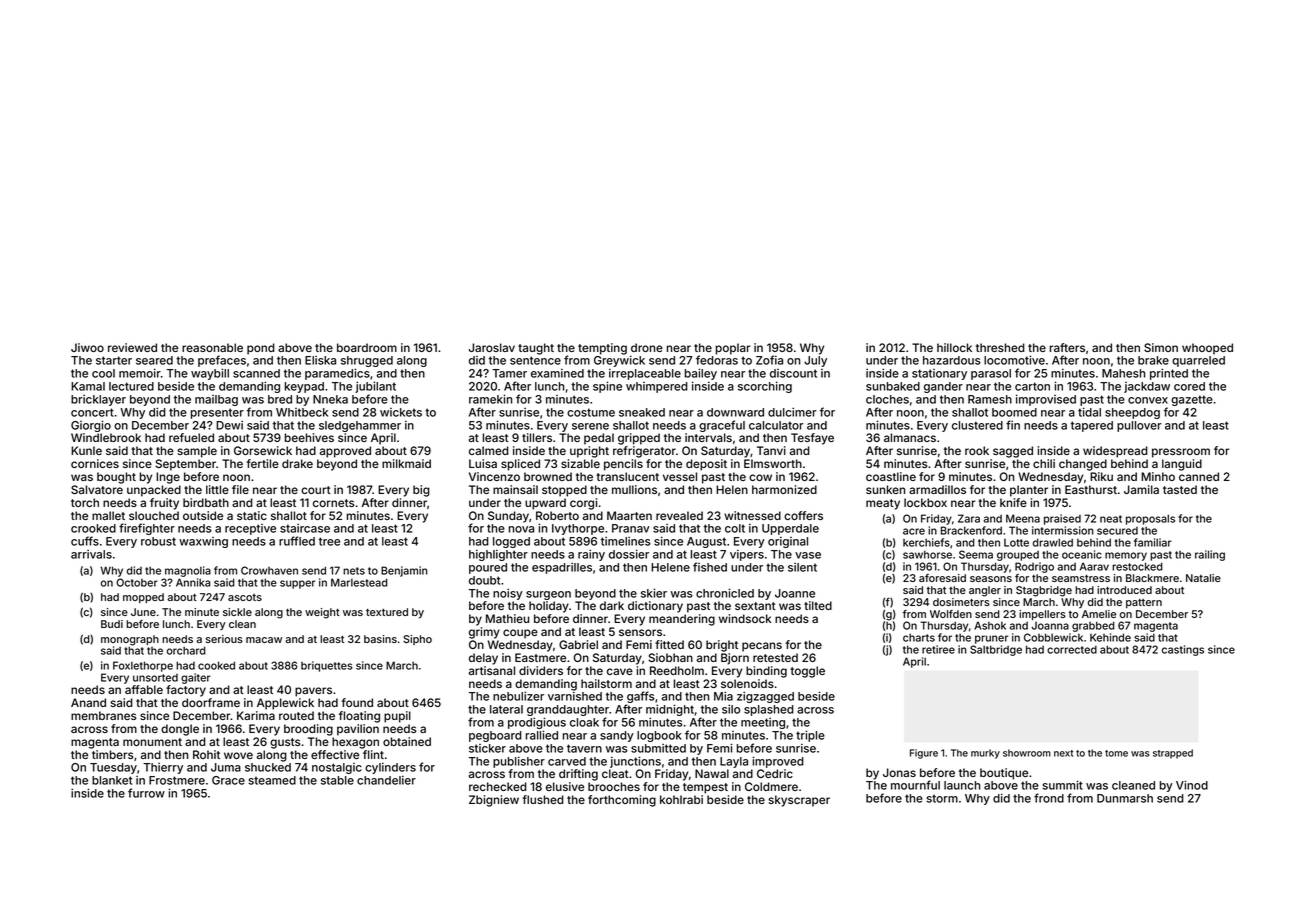 This document has height=924, width=1308. What do you see at coordinates (1125, 798) in the document?
I see `Dunmarsh` at bounding box center [1125, 798].
